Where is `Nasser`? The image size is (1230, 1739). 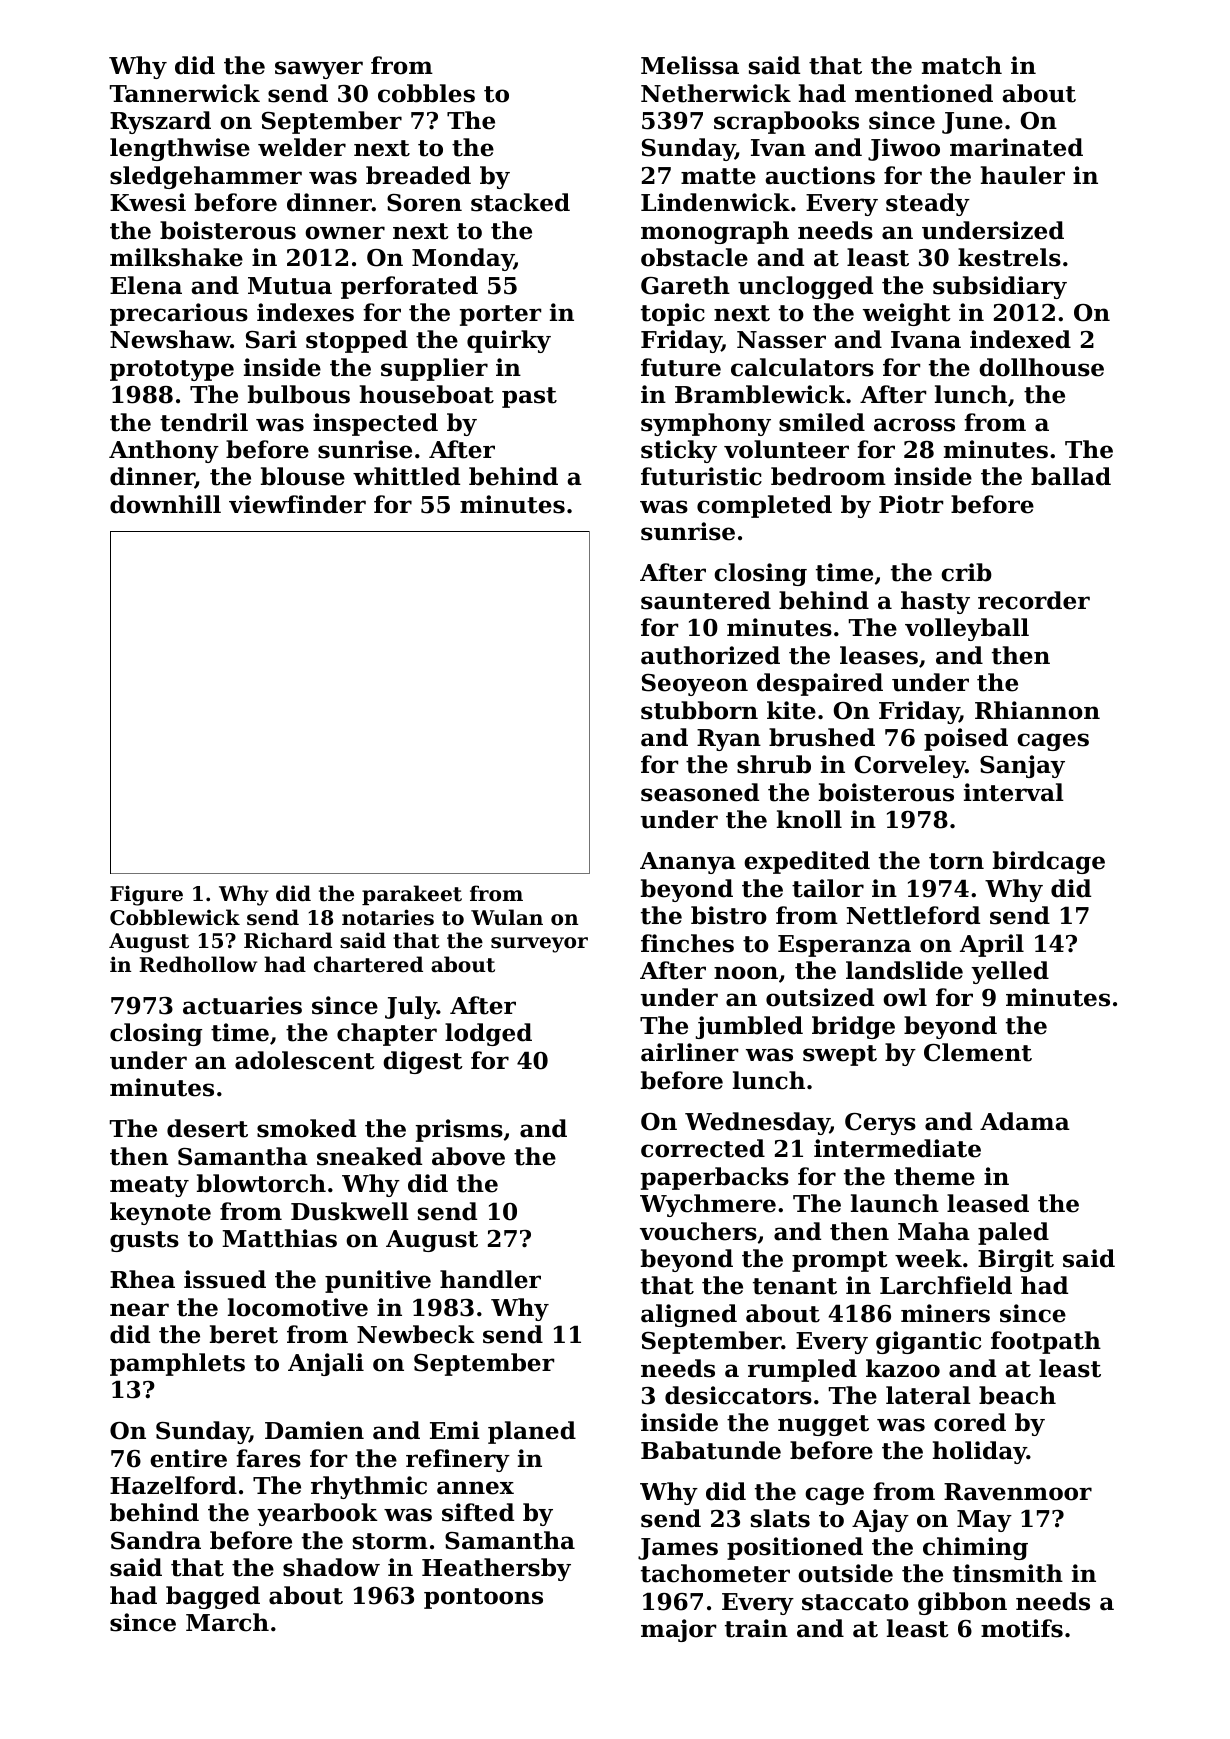
Nasser is located at coordinates (781, 340).
